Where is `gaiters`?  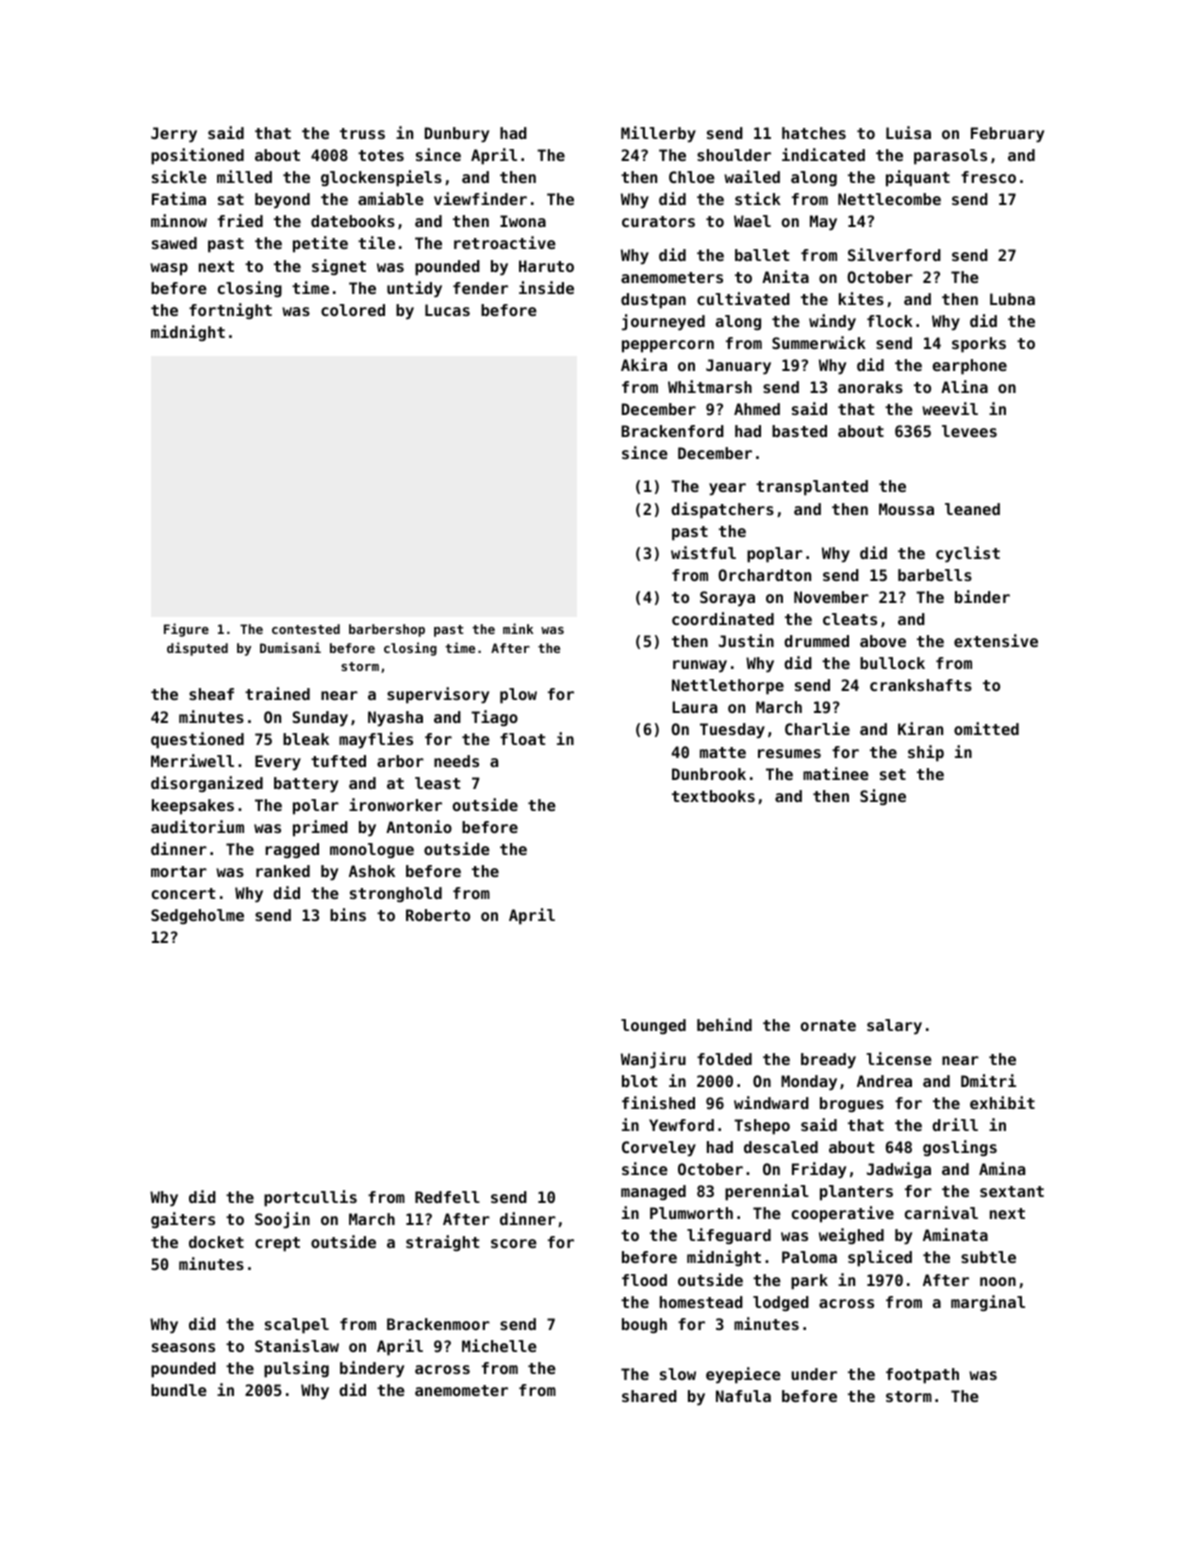
gaiters is located at coordinates (183, 1220).
